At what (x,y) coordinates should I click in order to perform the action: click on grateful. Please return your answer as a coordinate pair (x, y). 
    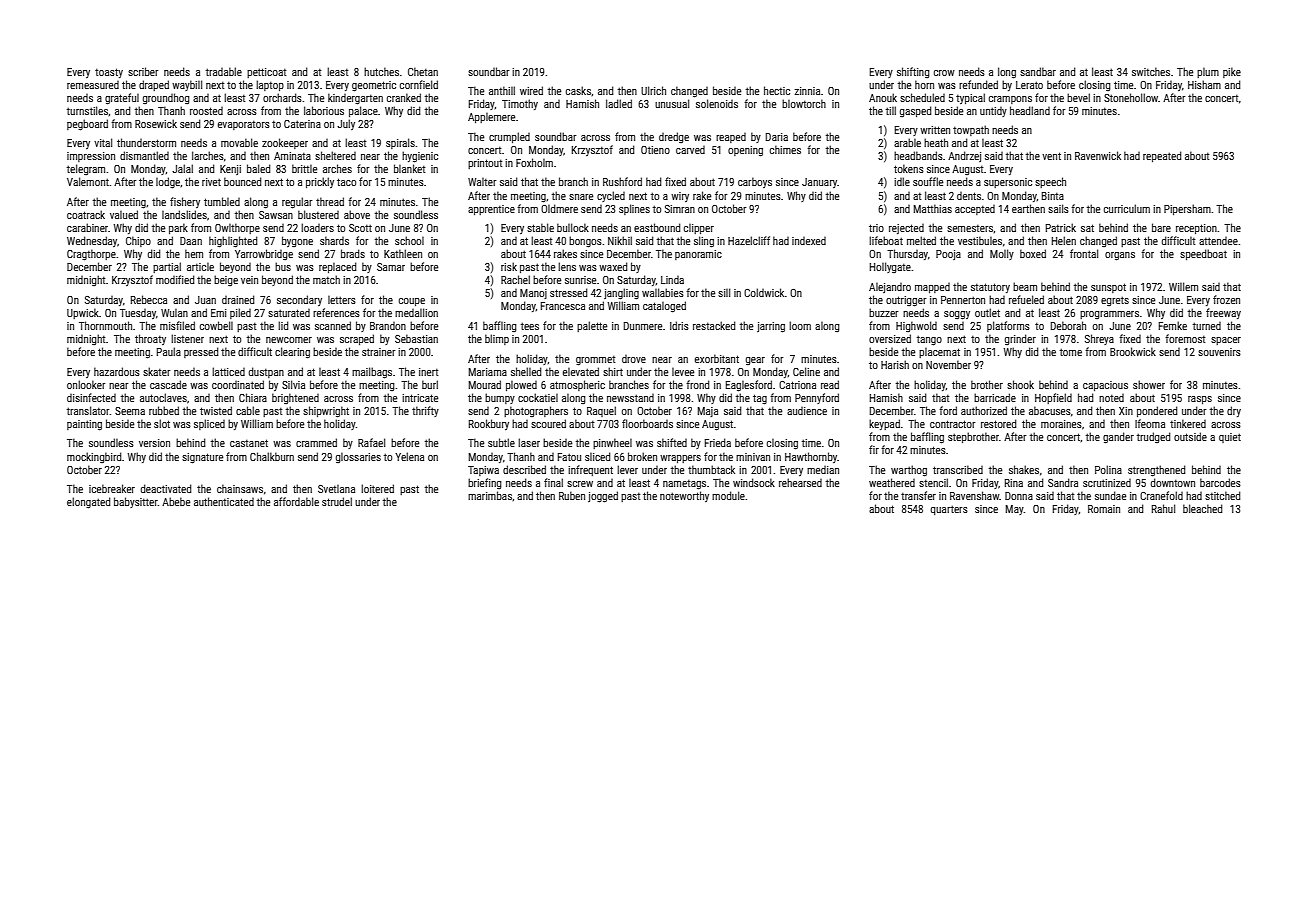
    Looking at the image, I should click on (122, 99).
